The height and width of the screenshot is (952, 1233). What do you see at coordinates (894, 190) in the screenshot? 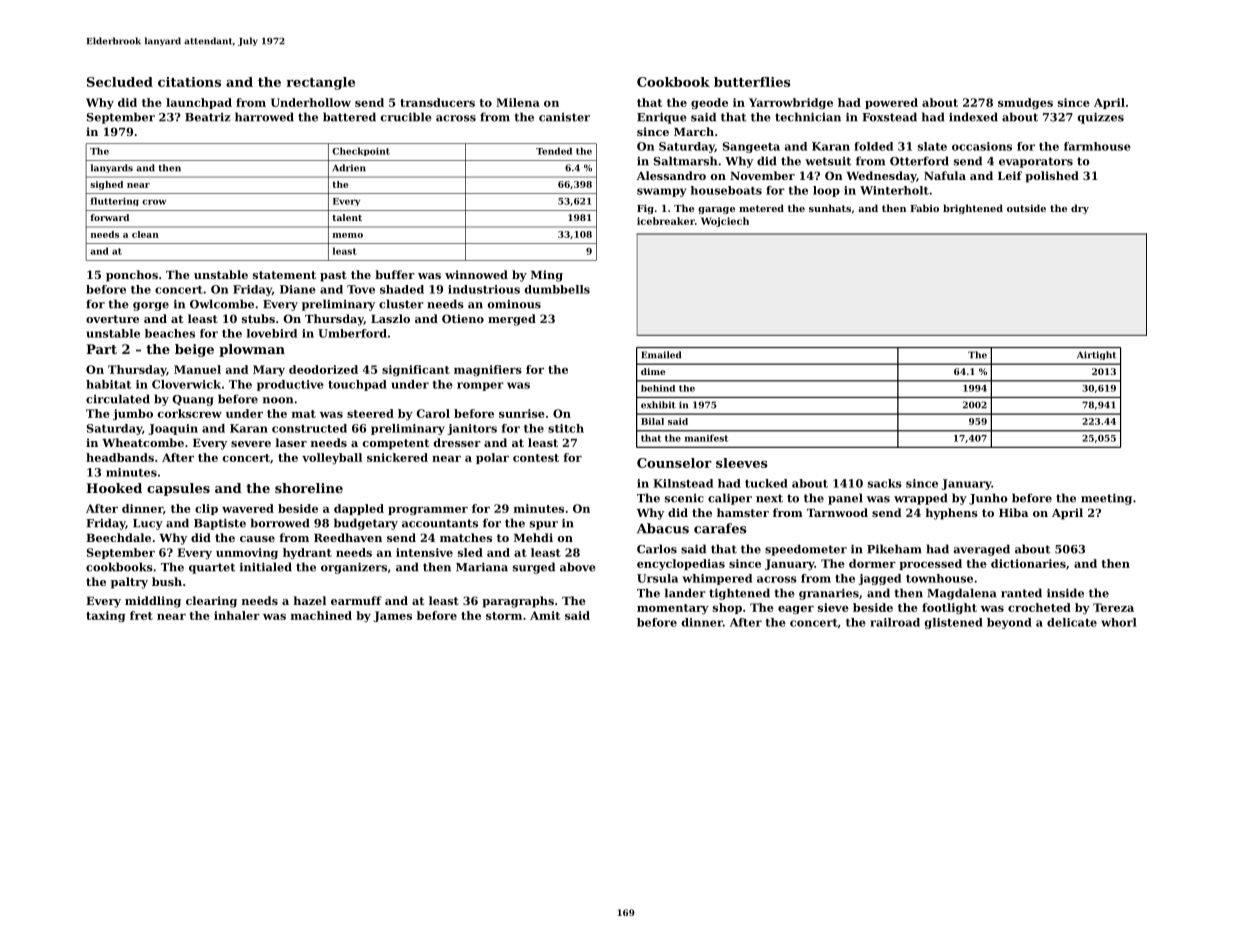
I see `Winterholt` at bounding box center [894, 190].
